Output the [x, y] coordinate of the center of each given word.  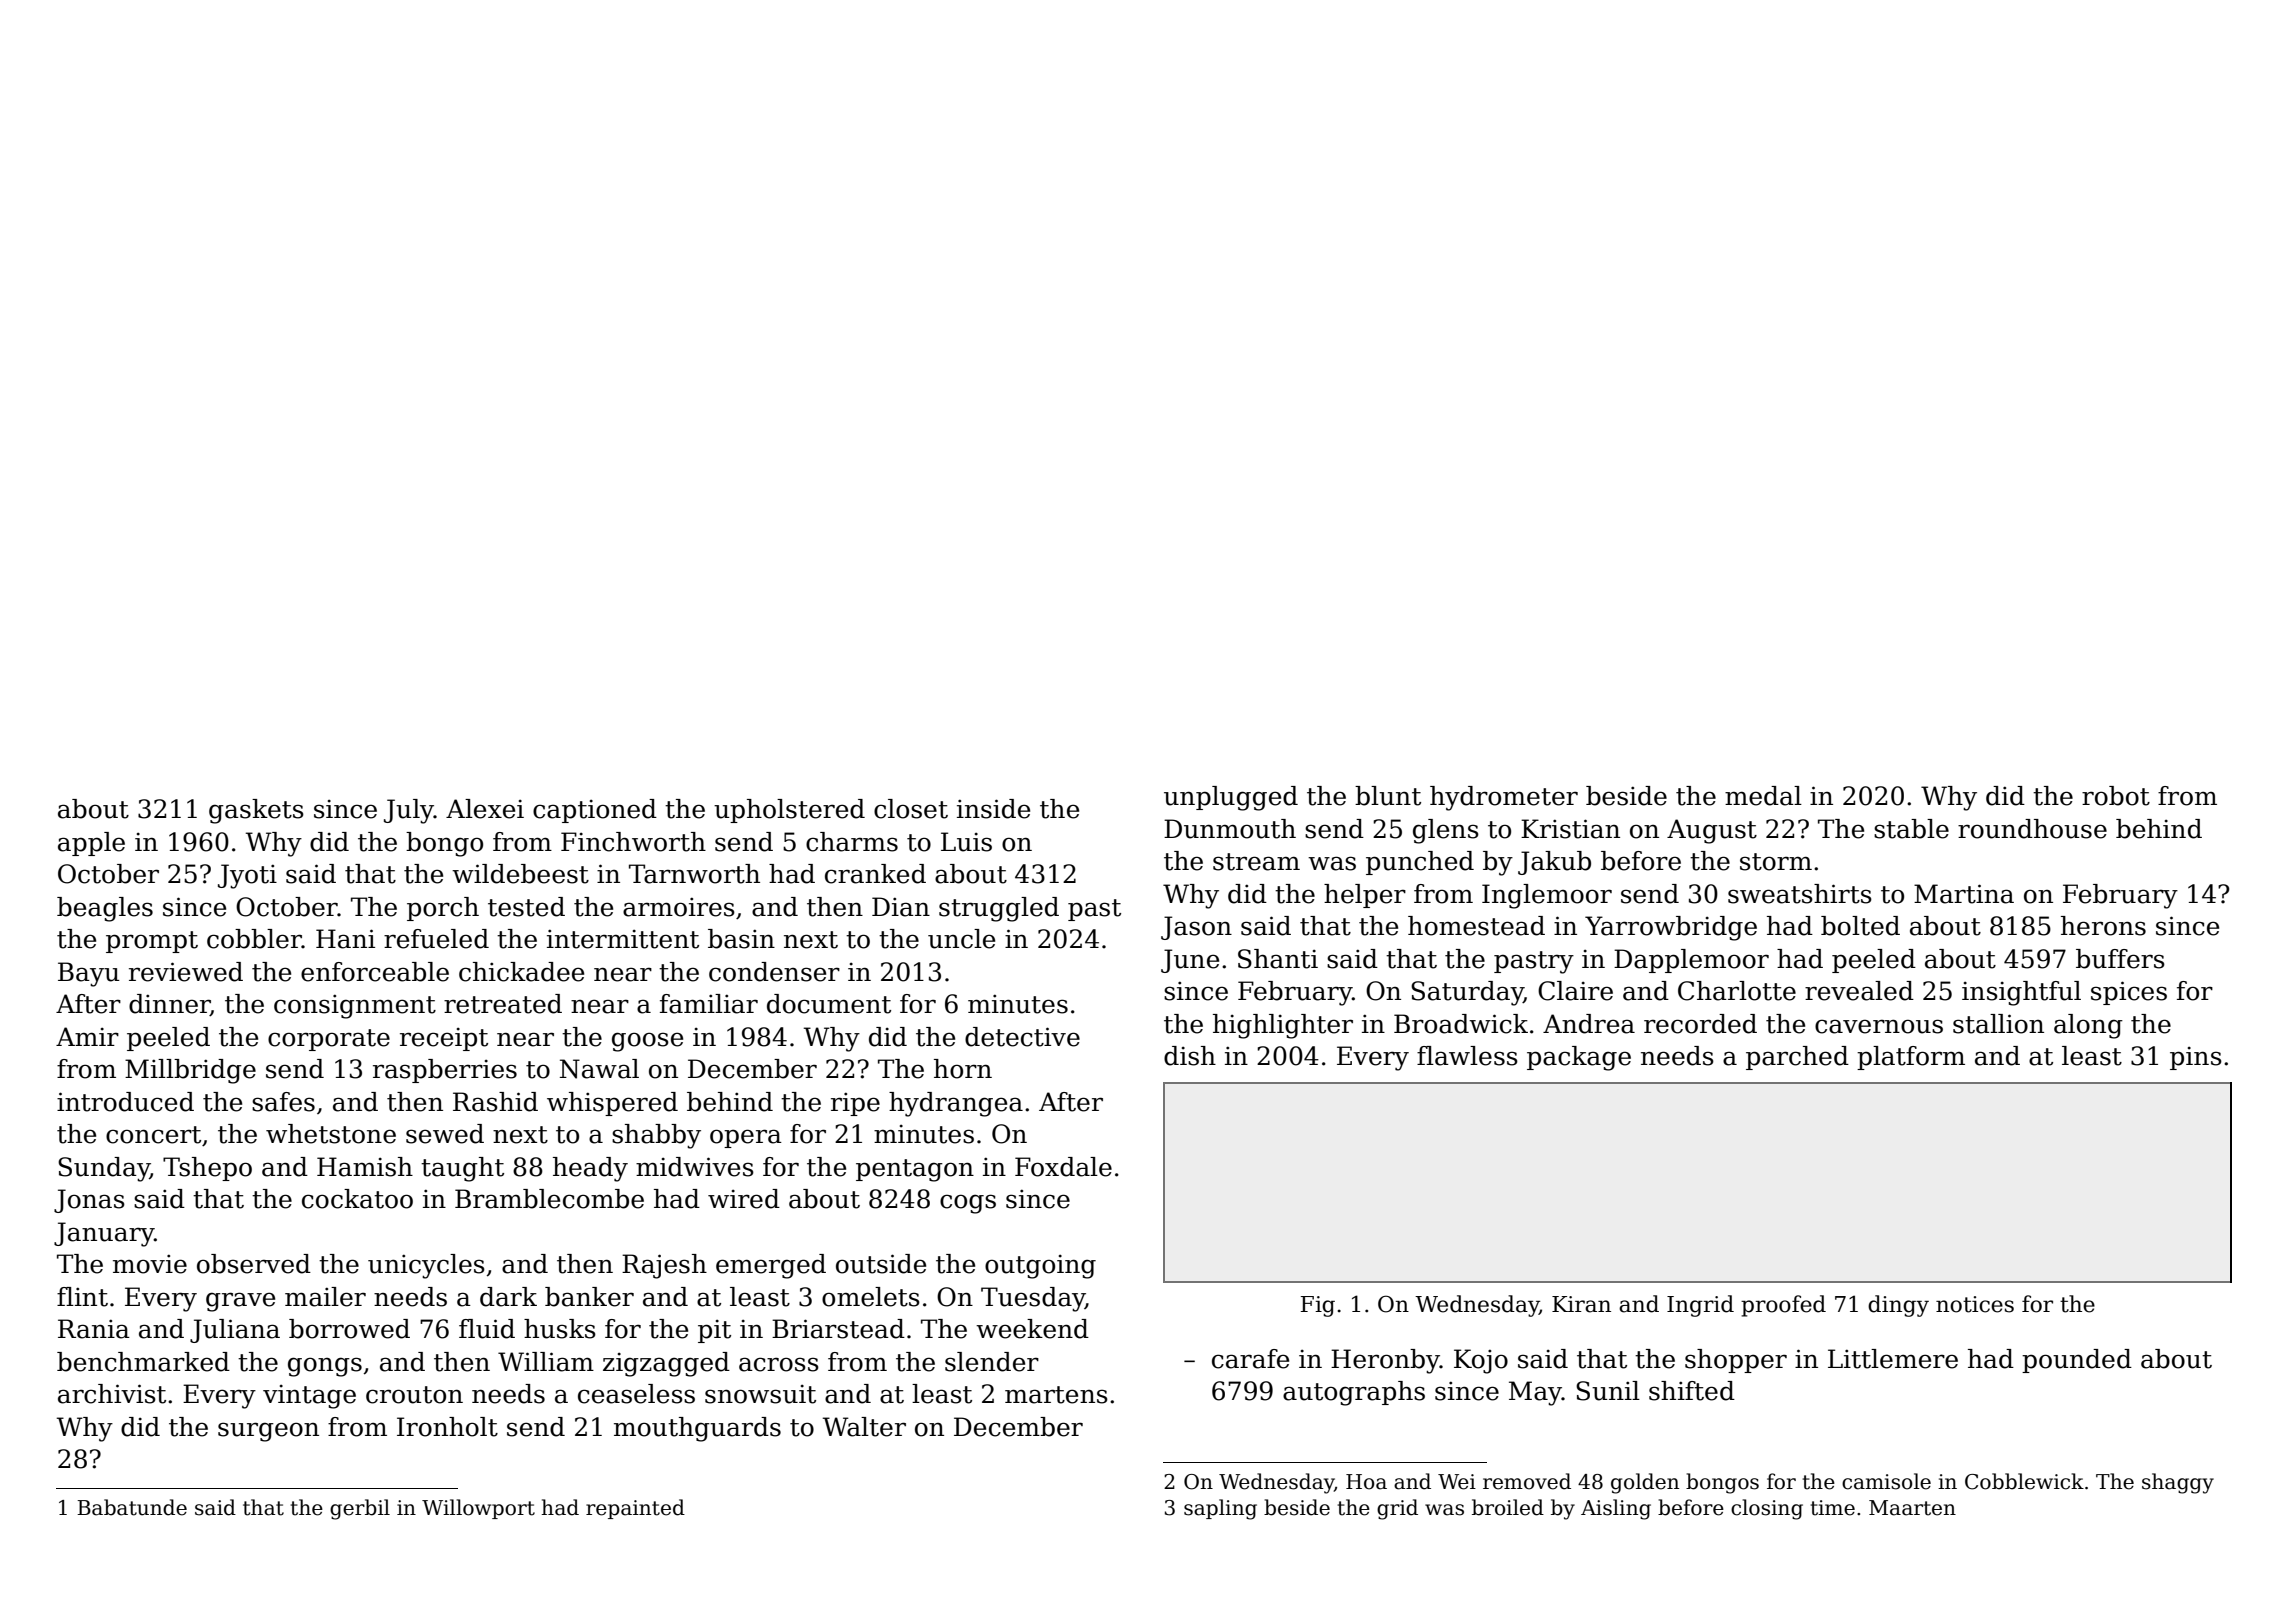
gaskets [256, 811]
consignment [355, 1006]
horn [963, 1069]
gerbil [360, 1509]
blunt [1388, 796]
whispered [612, 1104]
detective [1022, 1037]
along [2088, 1026]
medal [1763, 796]
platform [1911, 1058]
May [1535, 1393]
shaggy [2178, 1483]
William [546, 1362]
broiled [1508, 1507]
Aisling [1616, 1509]
